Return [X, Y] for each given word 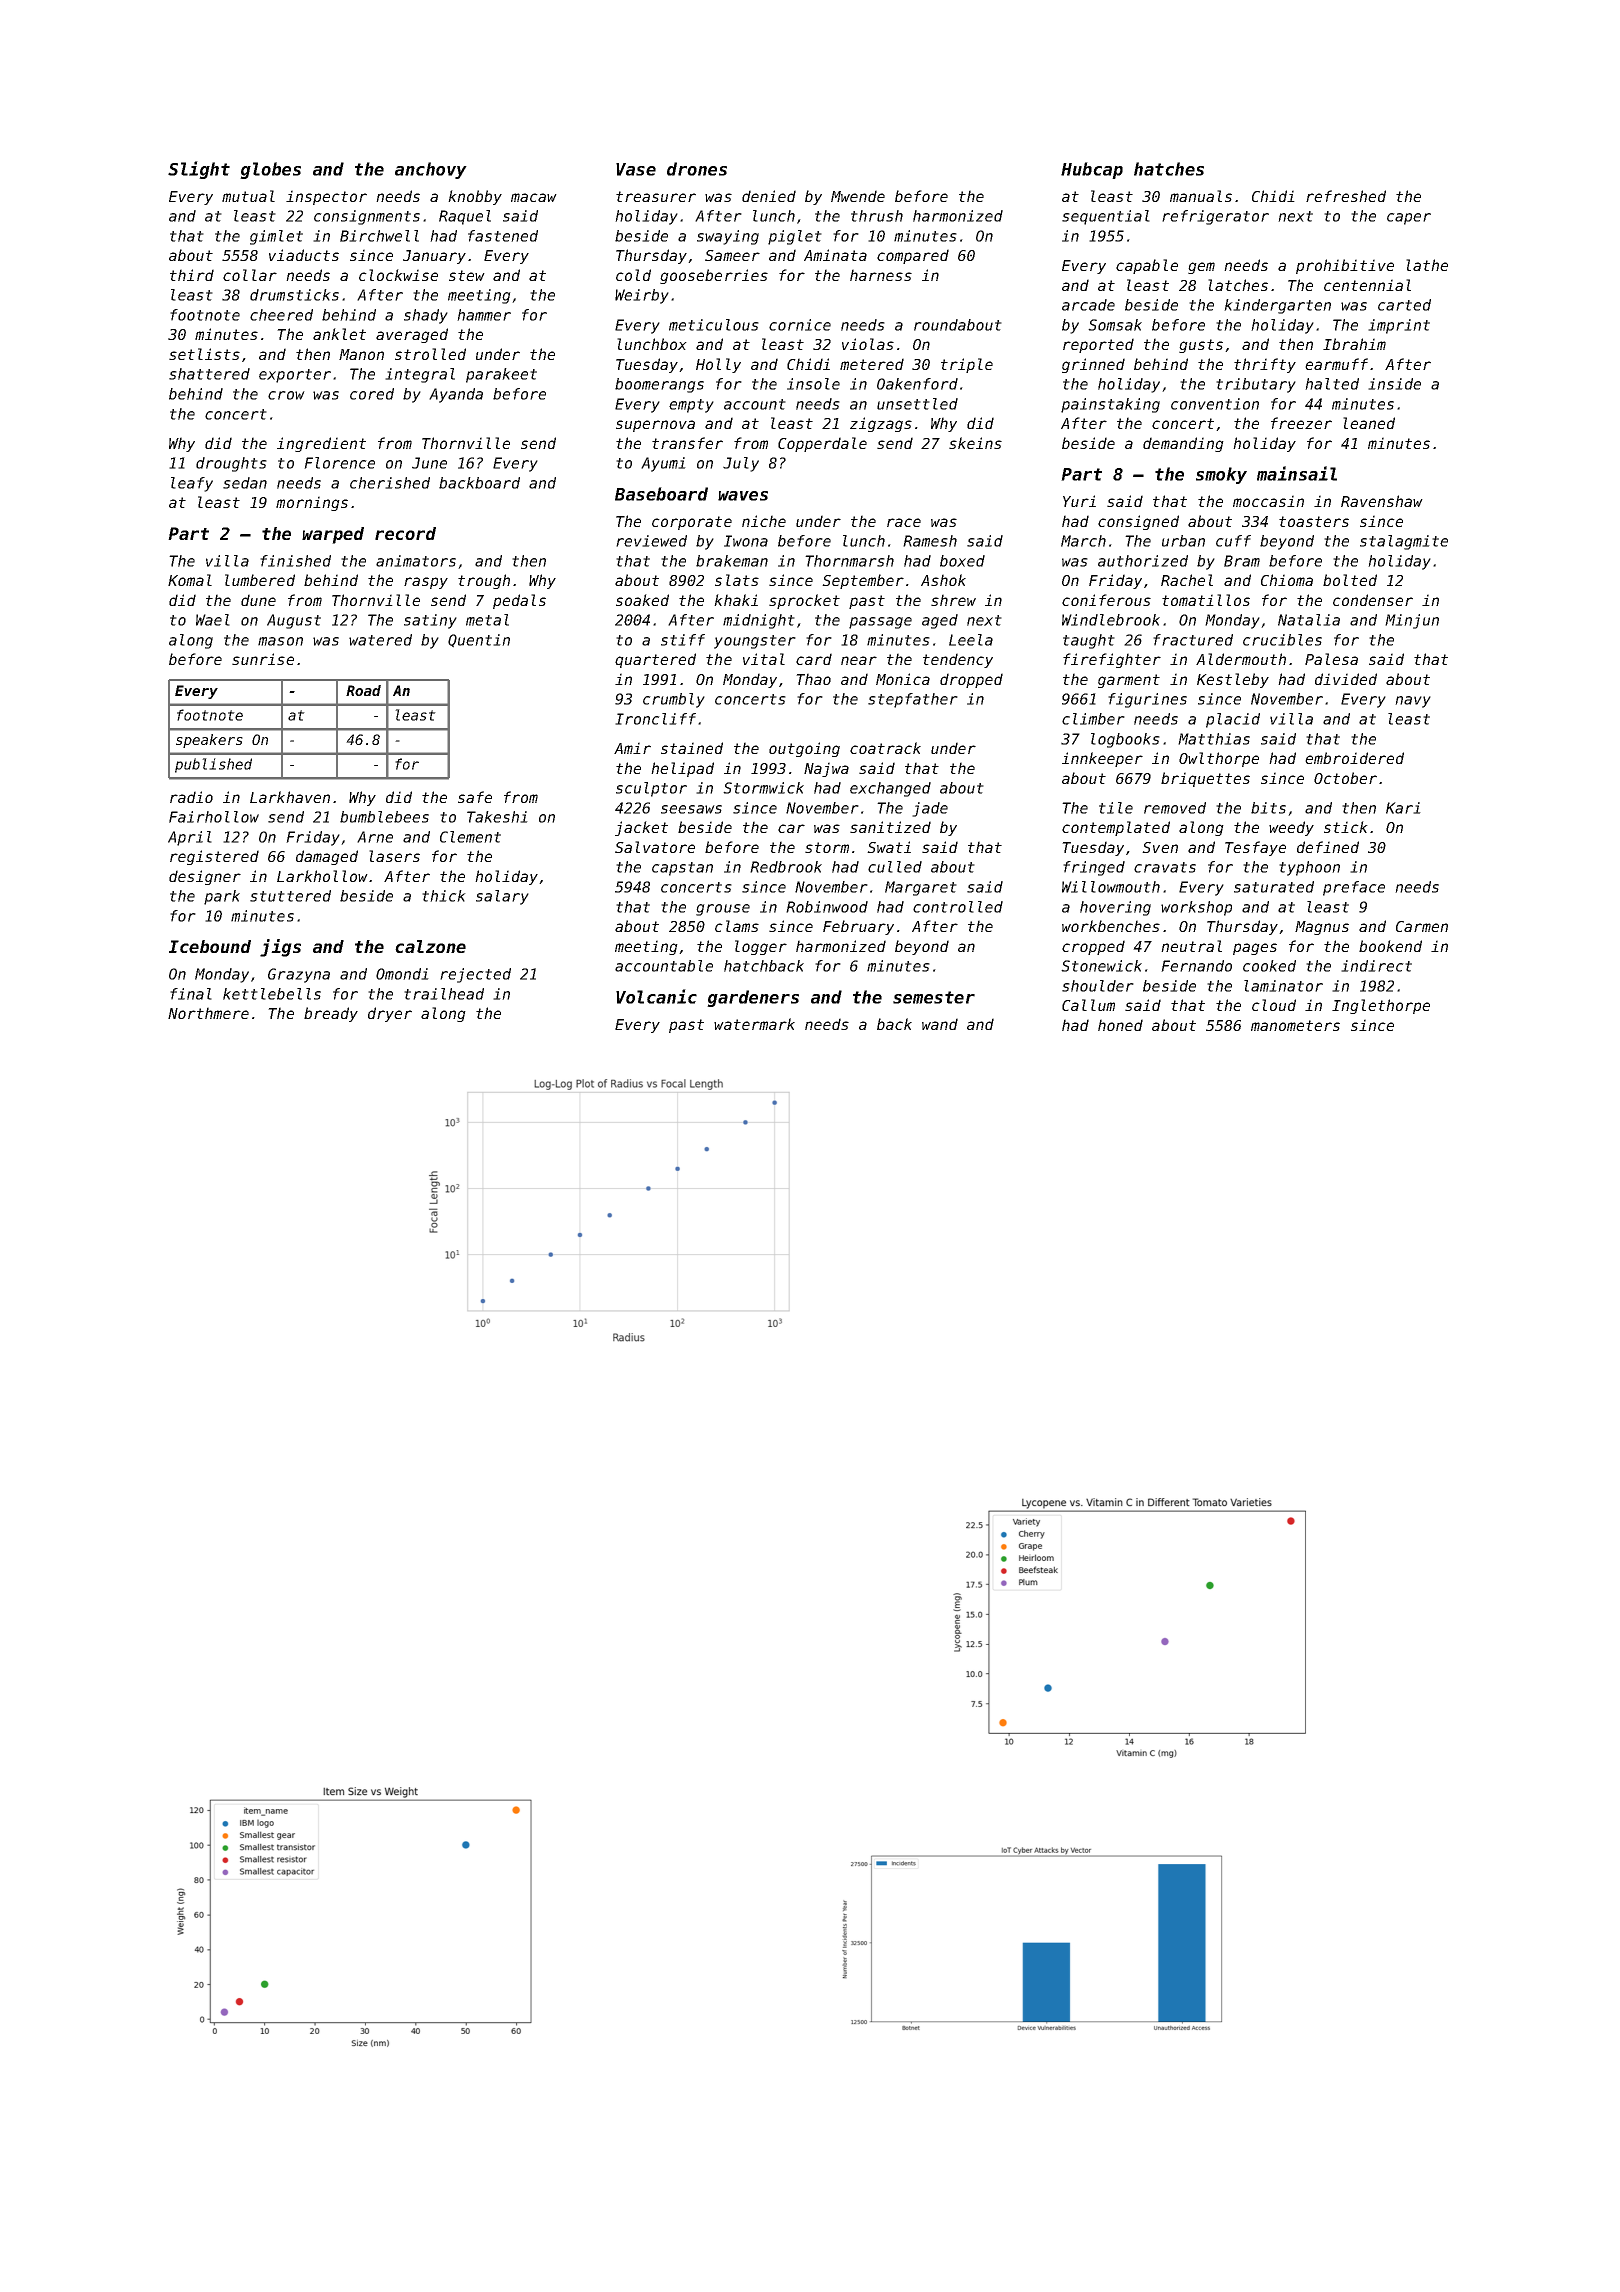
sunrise [263, 659]
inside [1394, 384]
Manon [361, 354]
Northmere [208, 1013]
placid [1233, 720]
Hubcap [1092, 170]
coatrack [885, 748]
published [213, 765]
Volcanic [656, 996]
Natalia [1309, 620]
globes [270, 170]
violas [868, 344]
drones [697, 169]
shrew [953, 600]
